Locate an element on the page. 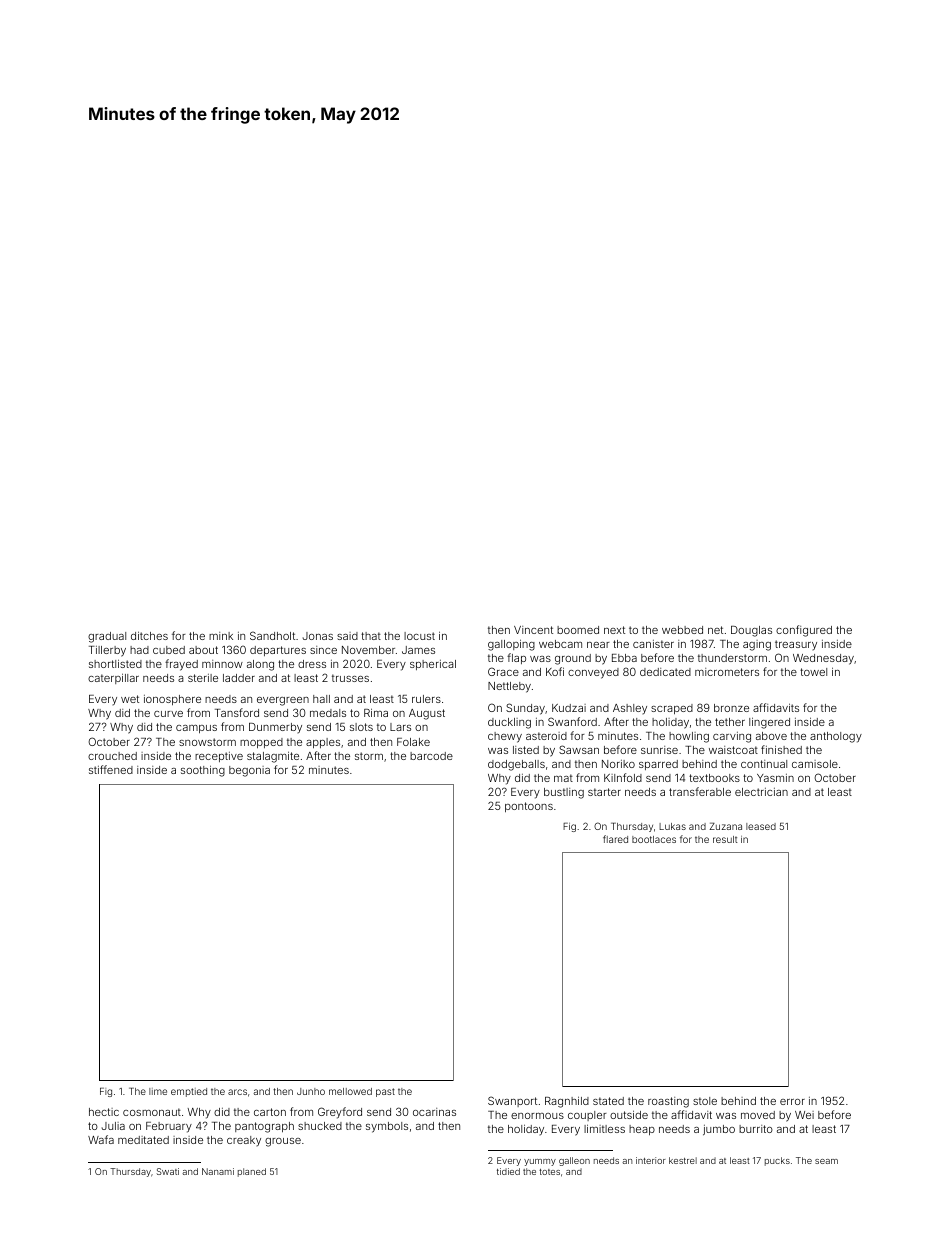 This page has width=952, height=1233. Sawsan is located at coordinates (579, 749).
